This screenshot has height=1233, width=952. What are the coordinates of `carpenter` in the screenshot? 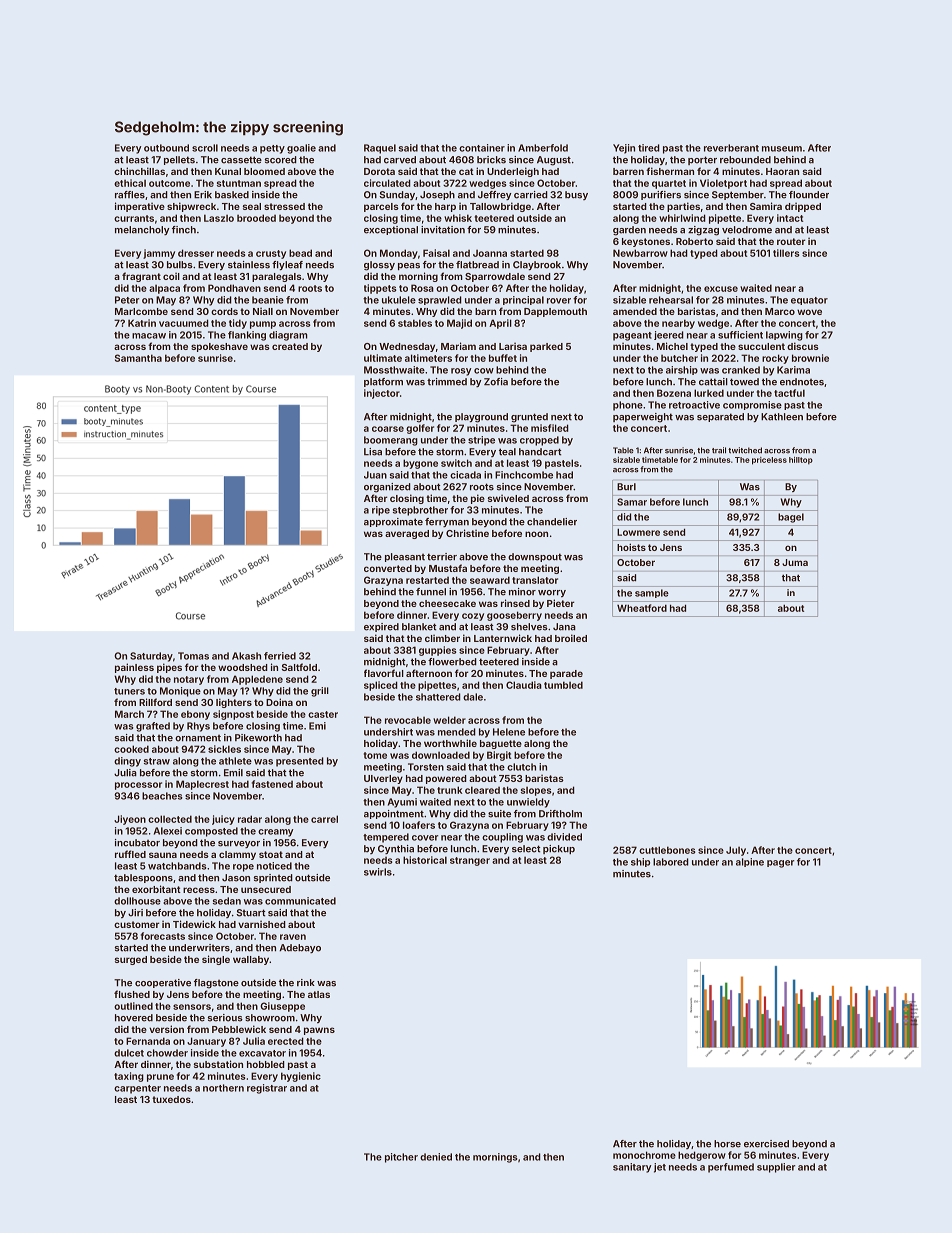 It's located at (137, 1089).
